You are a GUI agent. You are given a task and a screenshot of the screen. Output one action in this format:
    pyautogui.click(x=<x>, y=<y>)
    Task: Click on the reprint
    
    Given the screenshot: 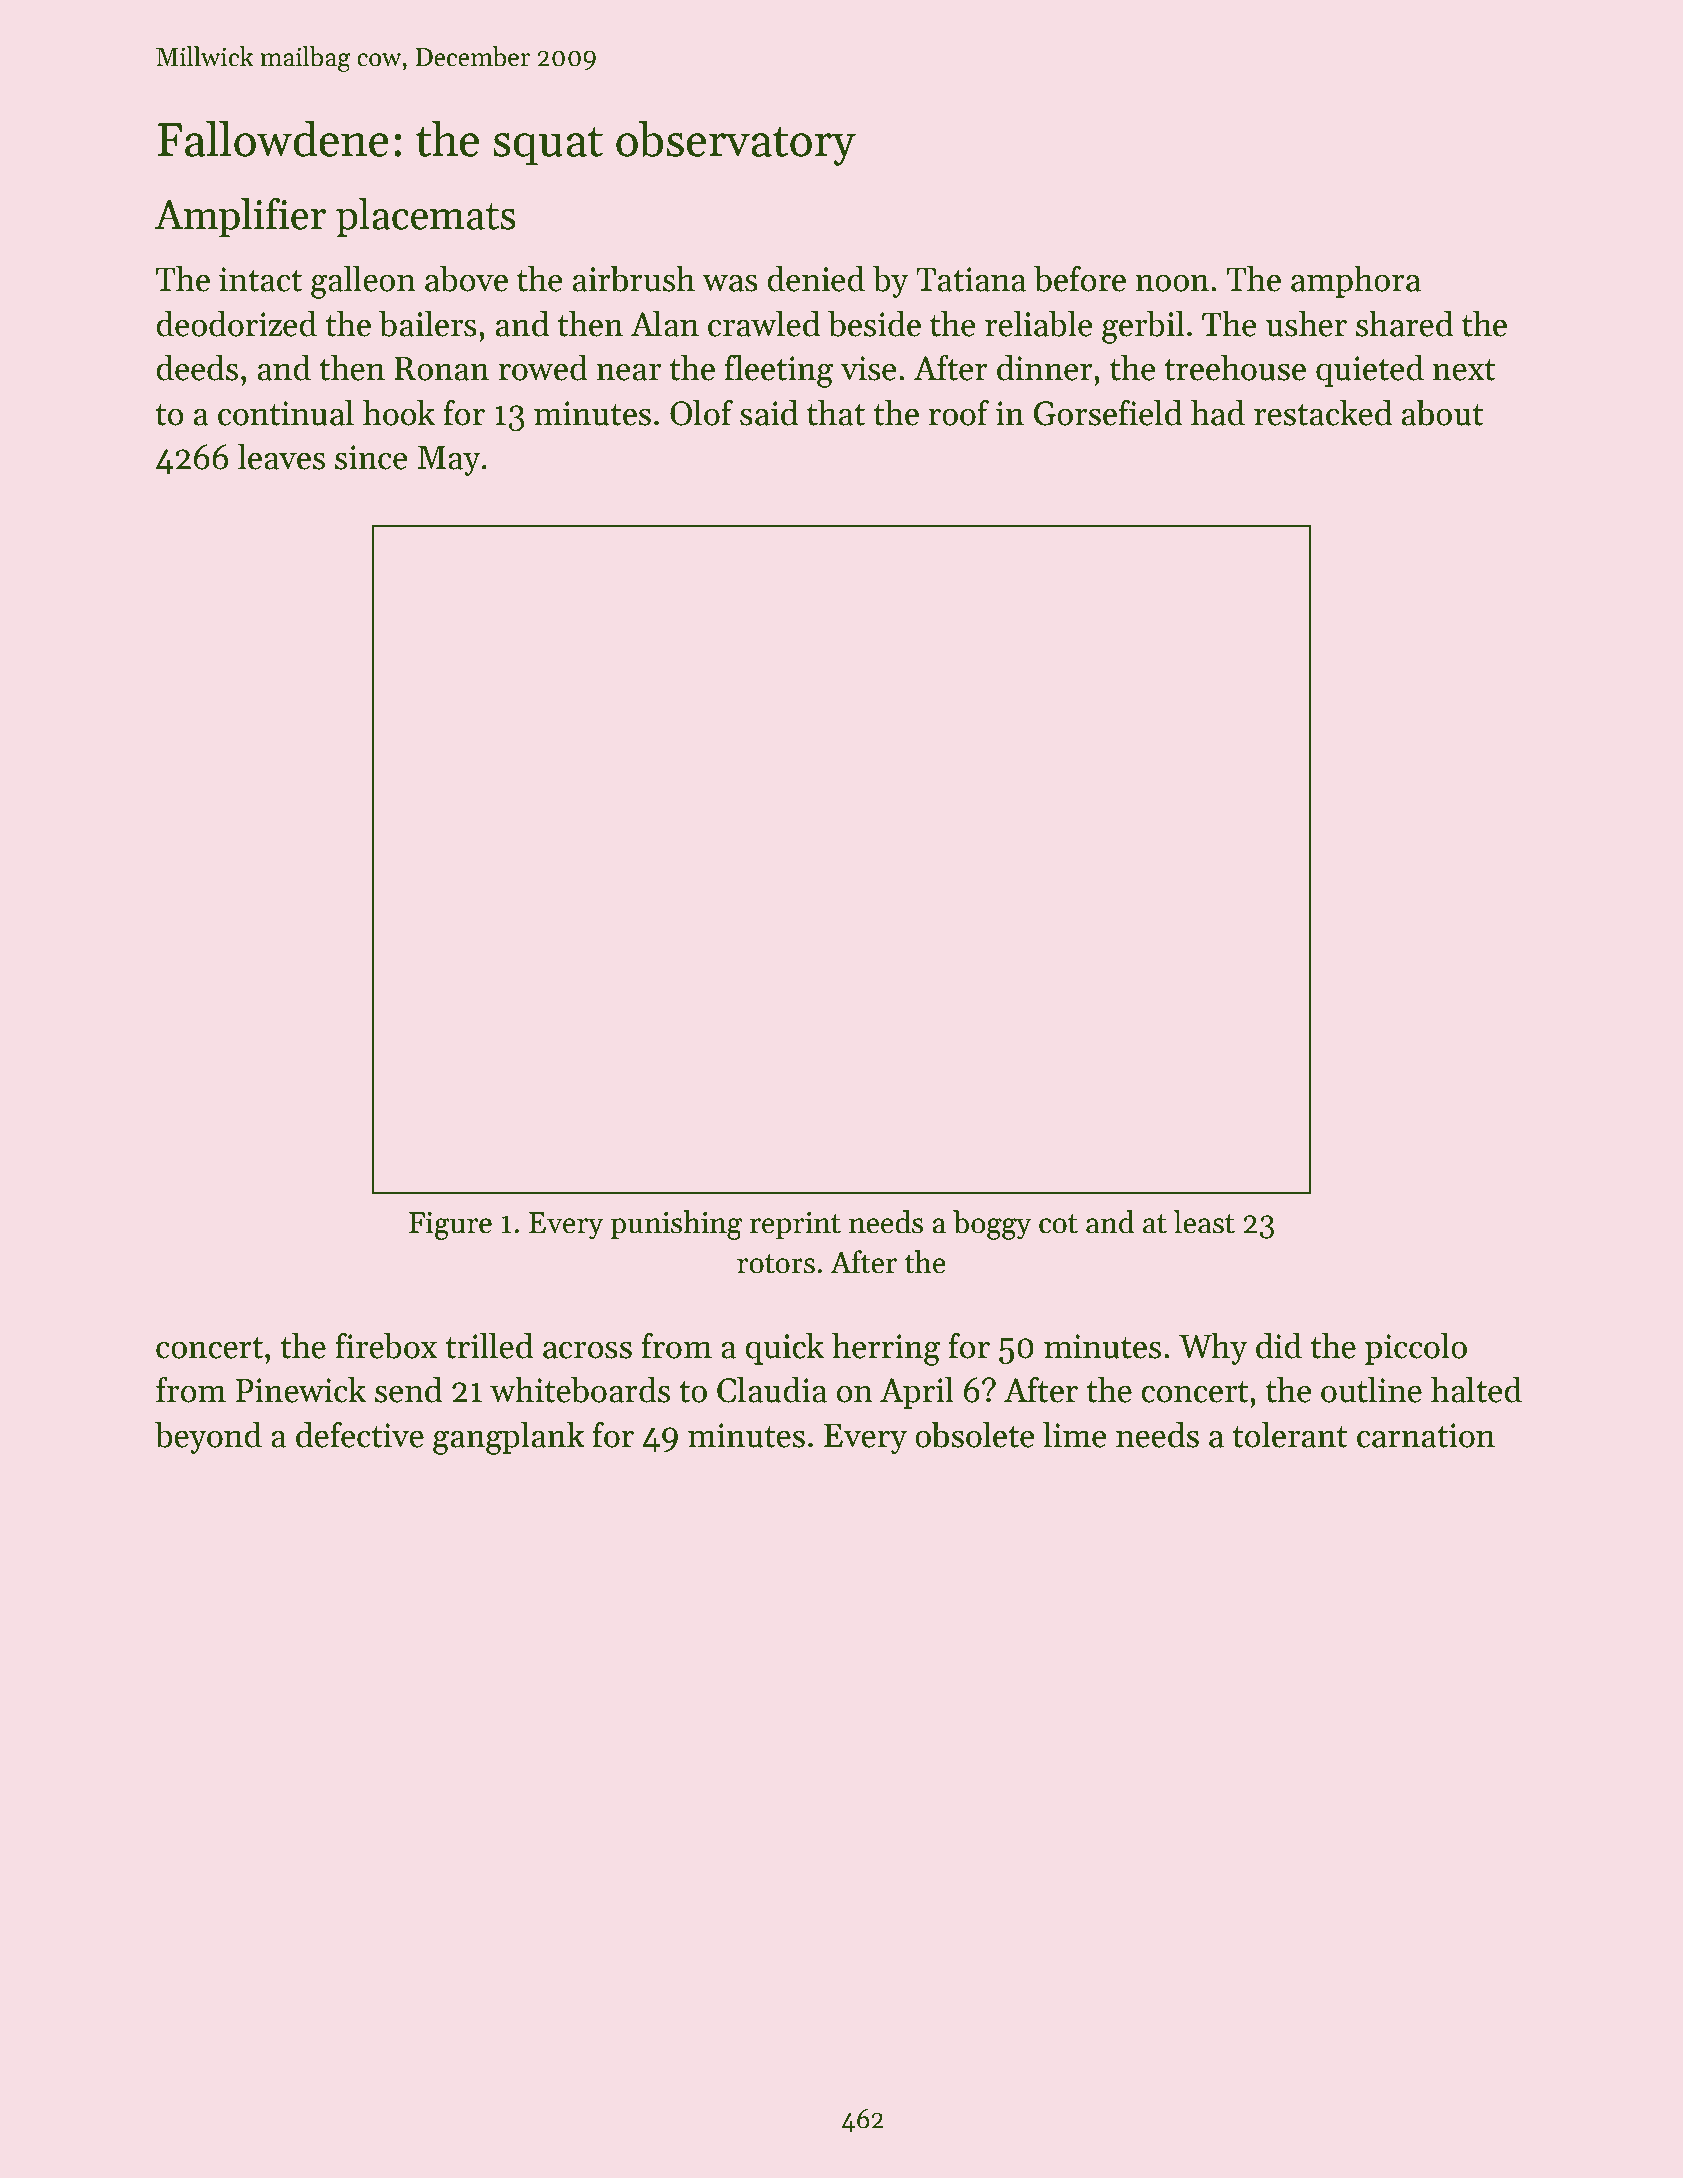 What is the action you would take?
    pyautogui.click(x=795, y=1225)
